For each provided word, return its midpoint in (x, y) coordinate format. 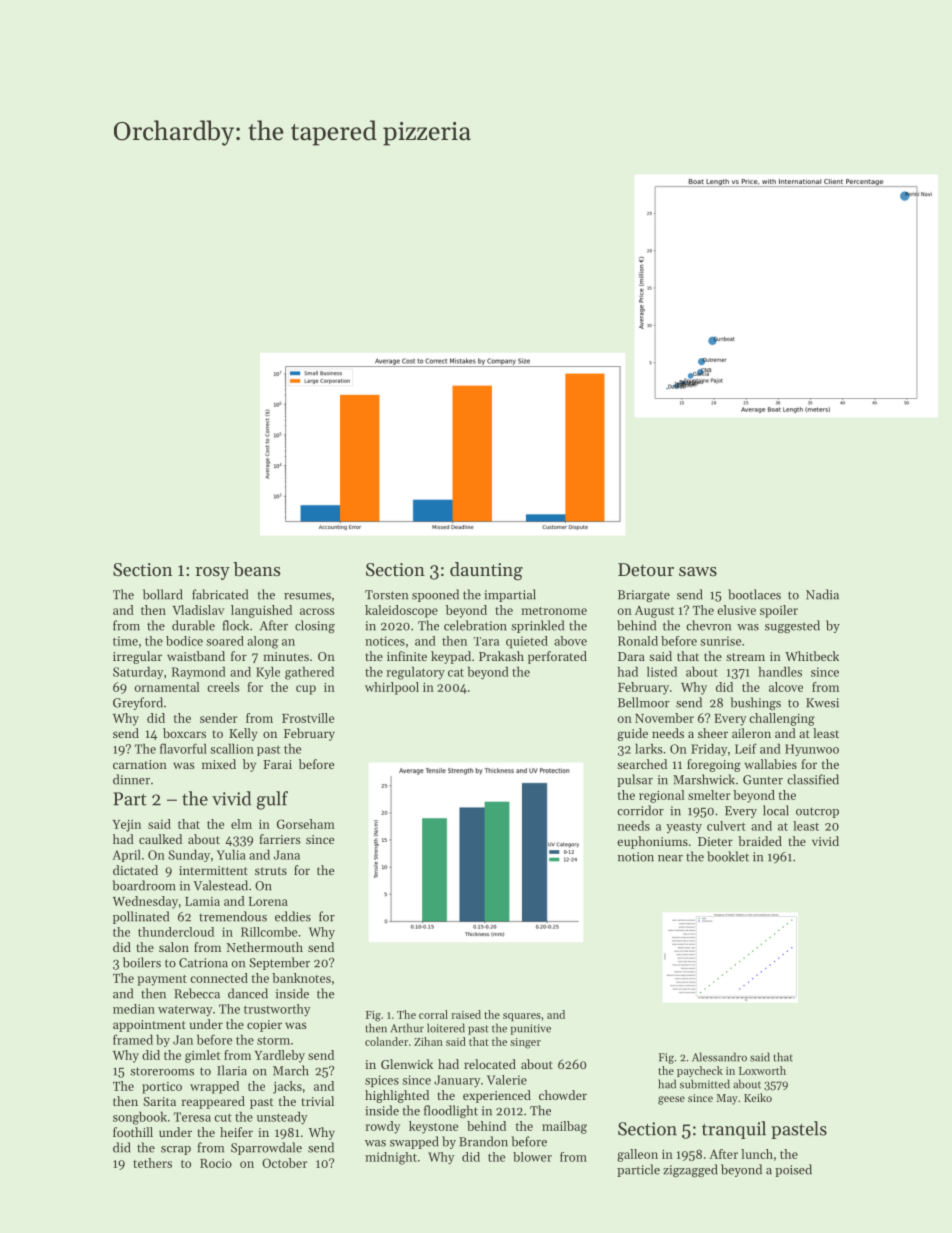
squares (522, 1017)
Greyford (138, 703)
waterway (185, 1011)
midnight (391, 1158)
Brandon (483, 1141)
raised (466, 1014)
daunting (486, 571)
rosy (212, 573)
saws (698, 571)
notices (385, 641)
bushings (755, 703)
